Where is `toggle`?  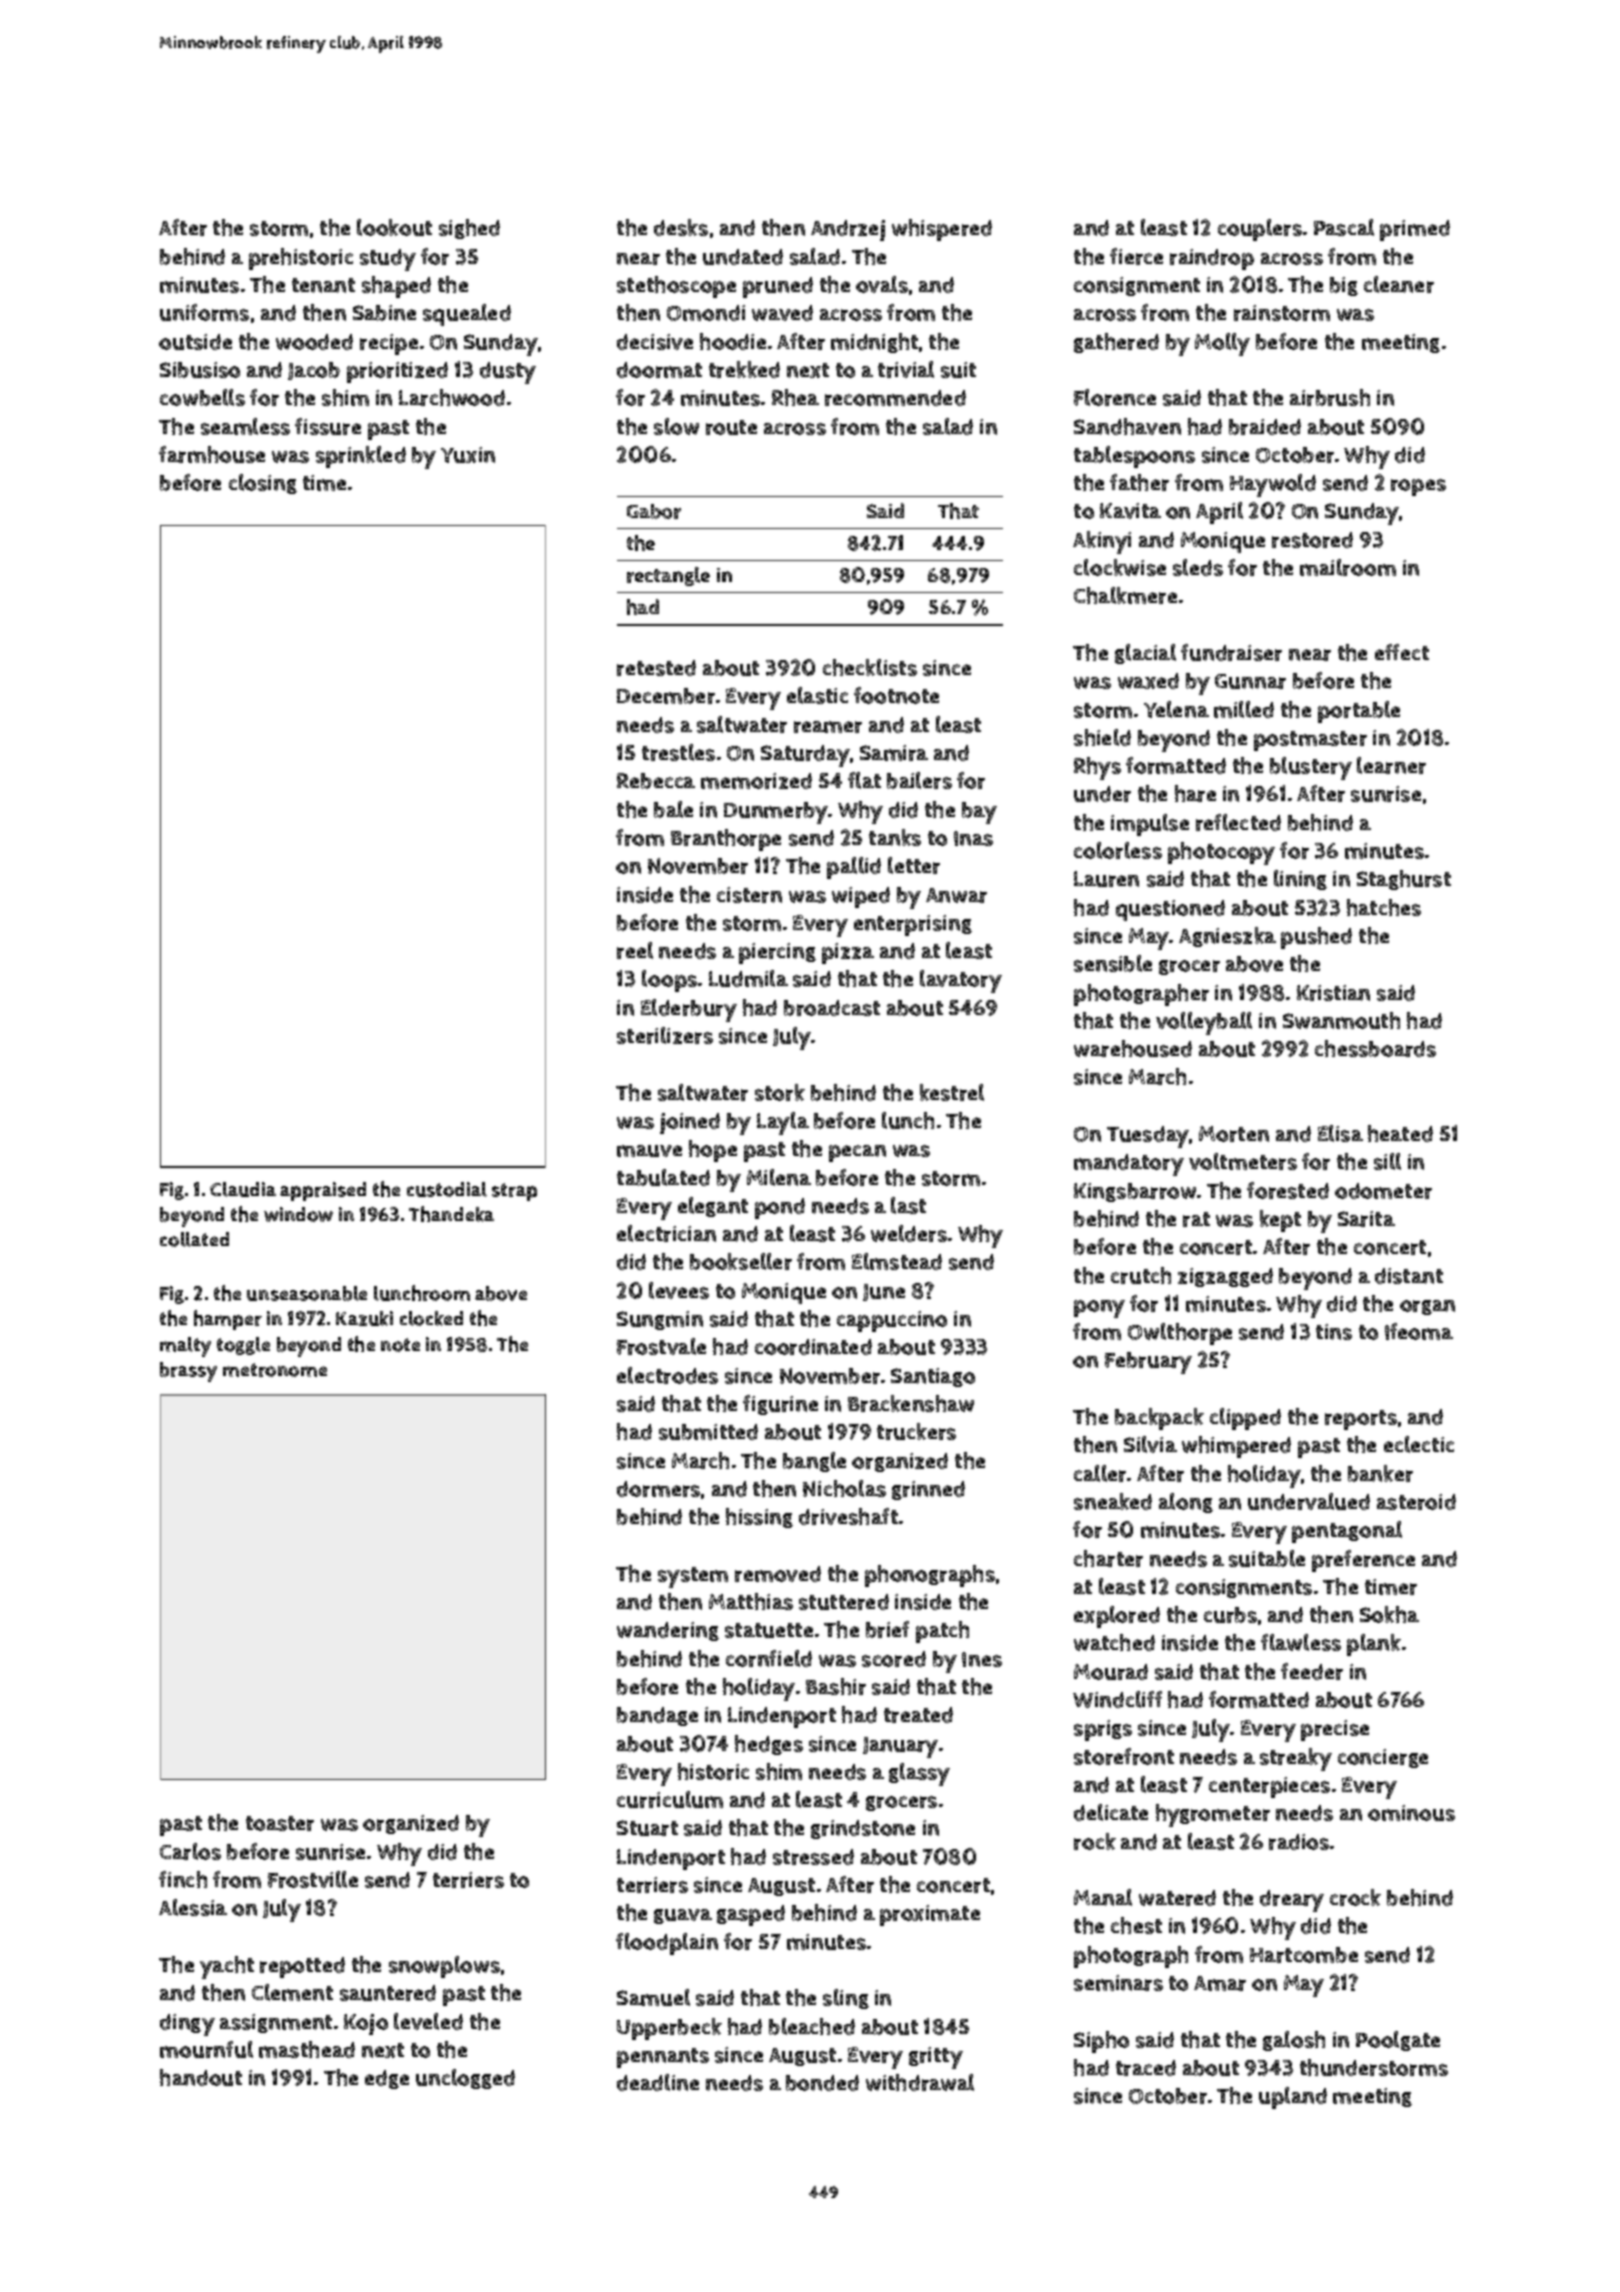 toggle is located at coordinates (243, 1346).
